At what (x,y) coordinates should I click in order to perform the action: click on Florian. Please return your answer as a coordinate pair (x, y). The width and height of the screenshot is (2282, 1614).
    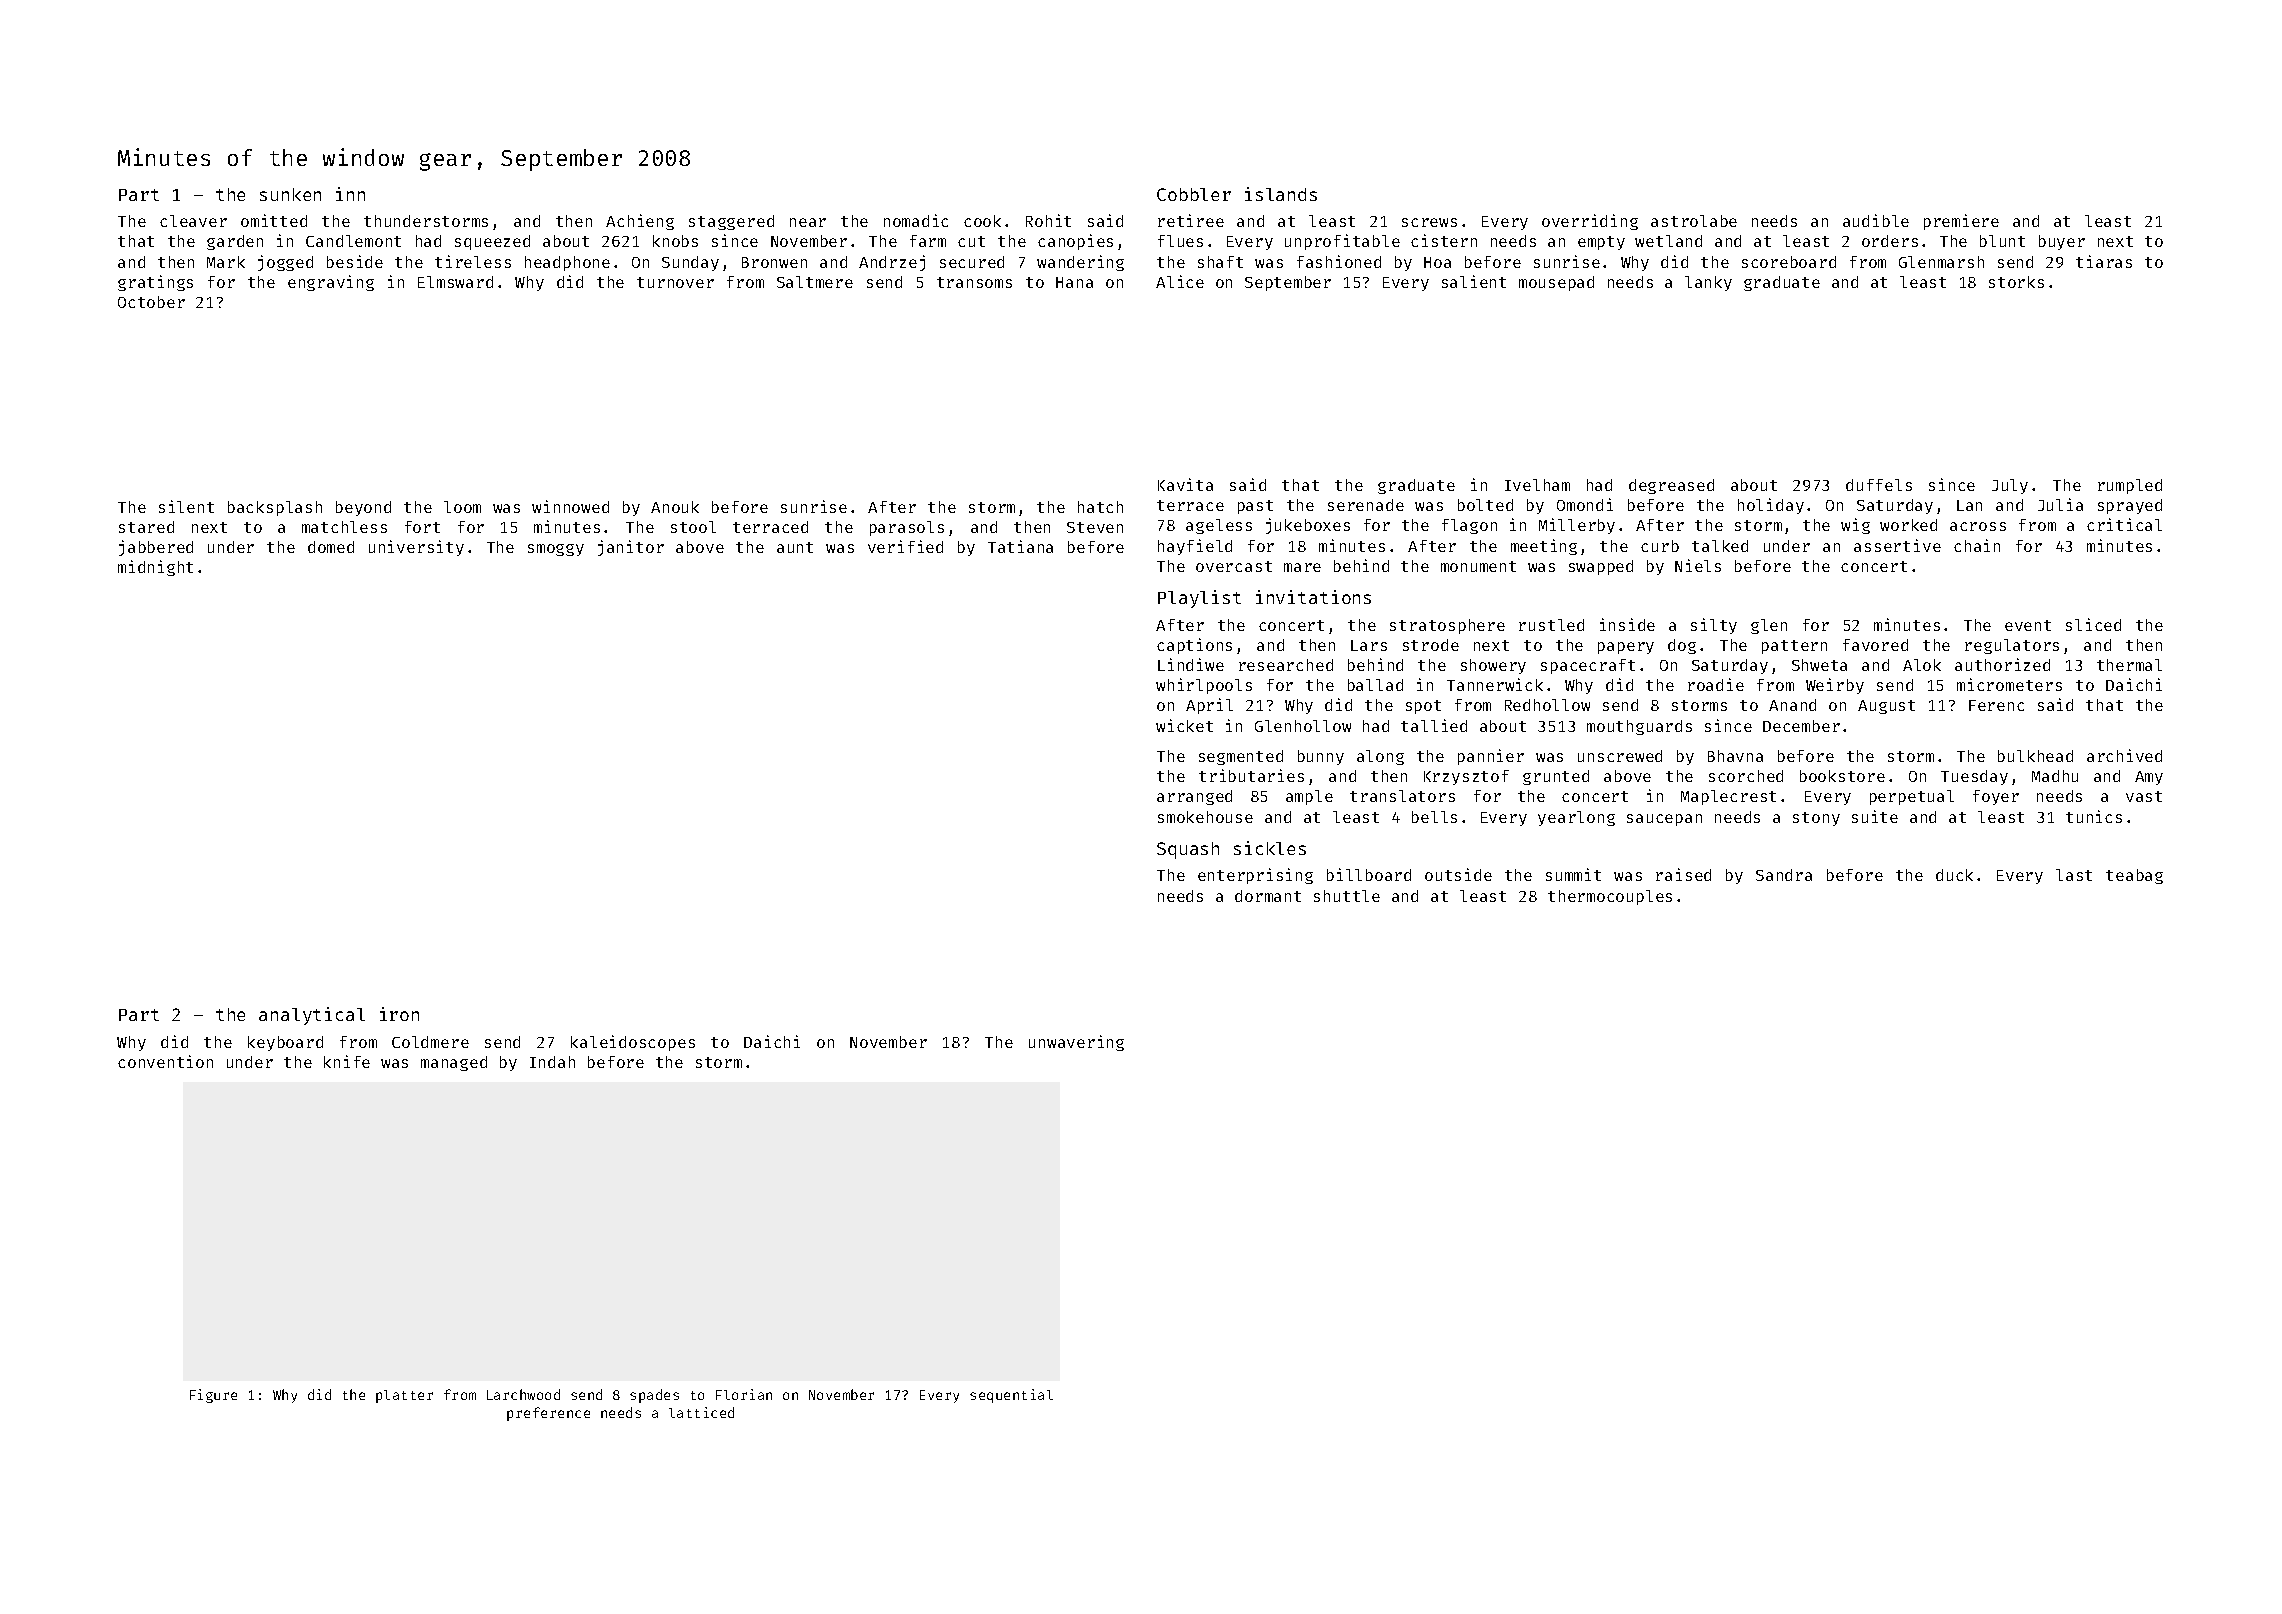
    Looking at the image, I should click on (744, 1394).
